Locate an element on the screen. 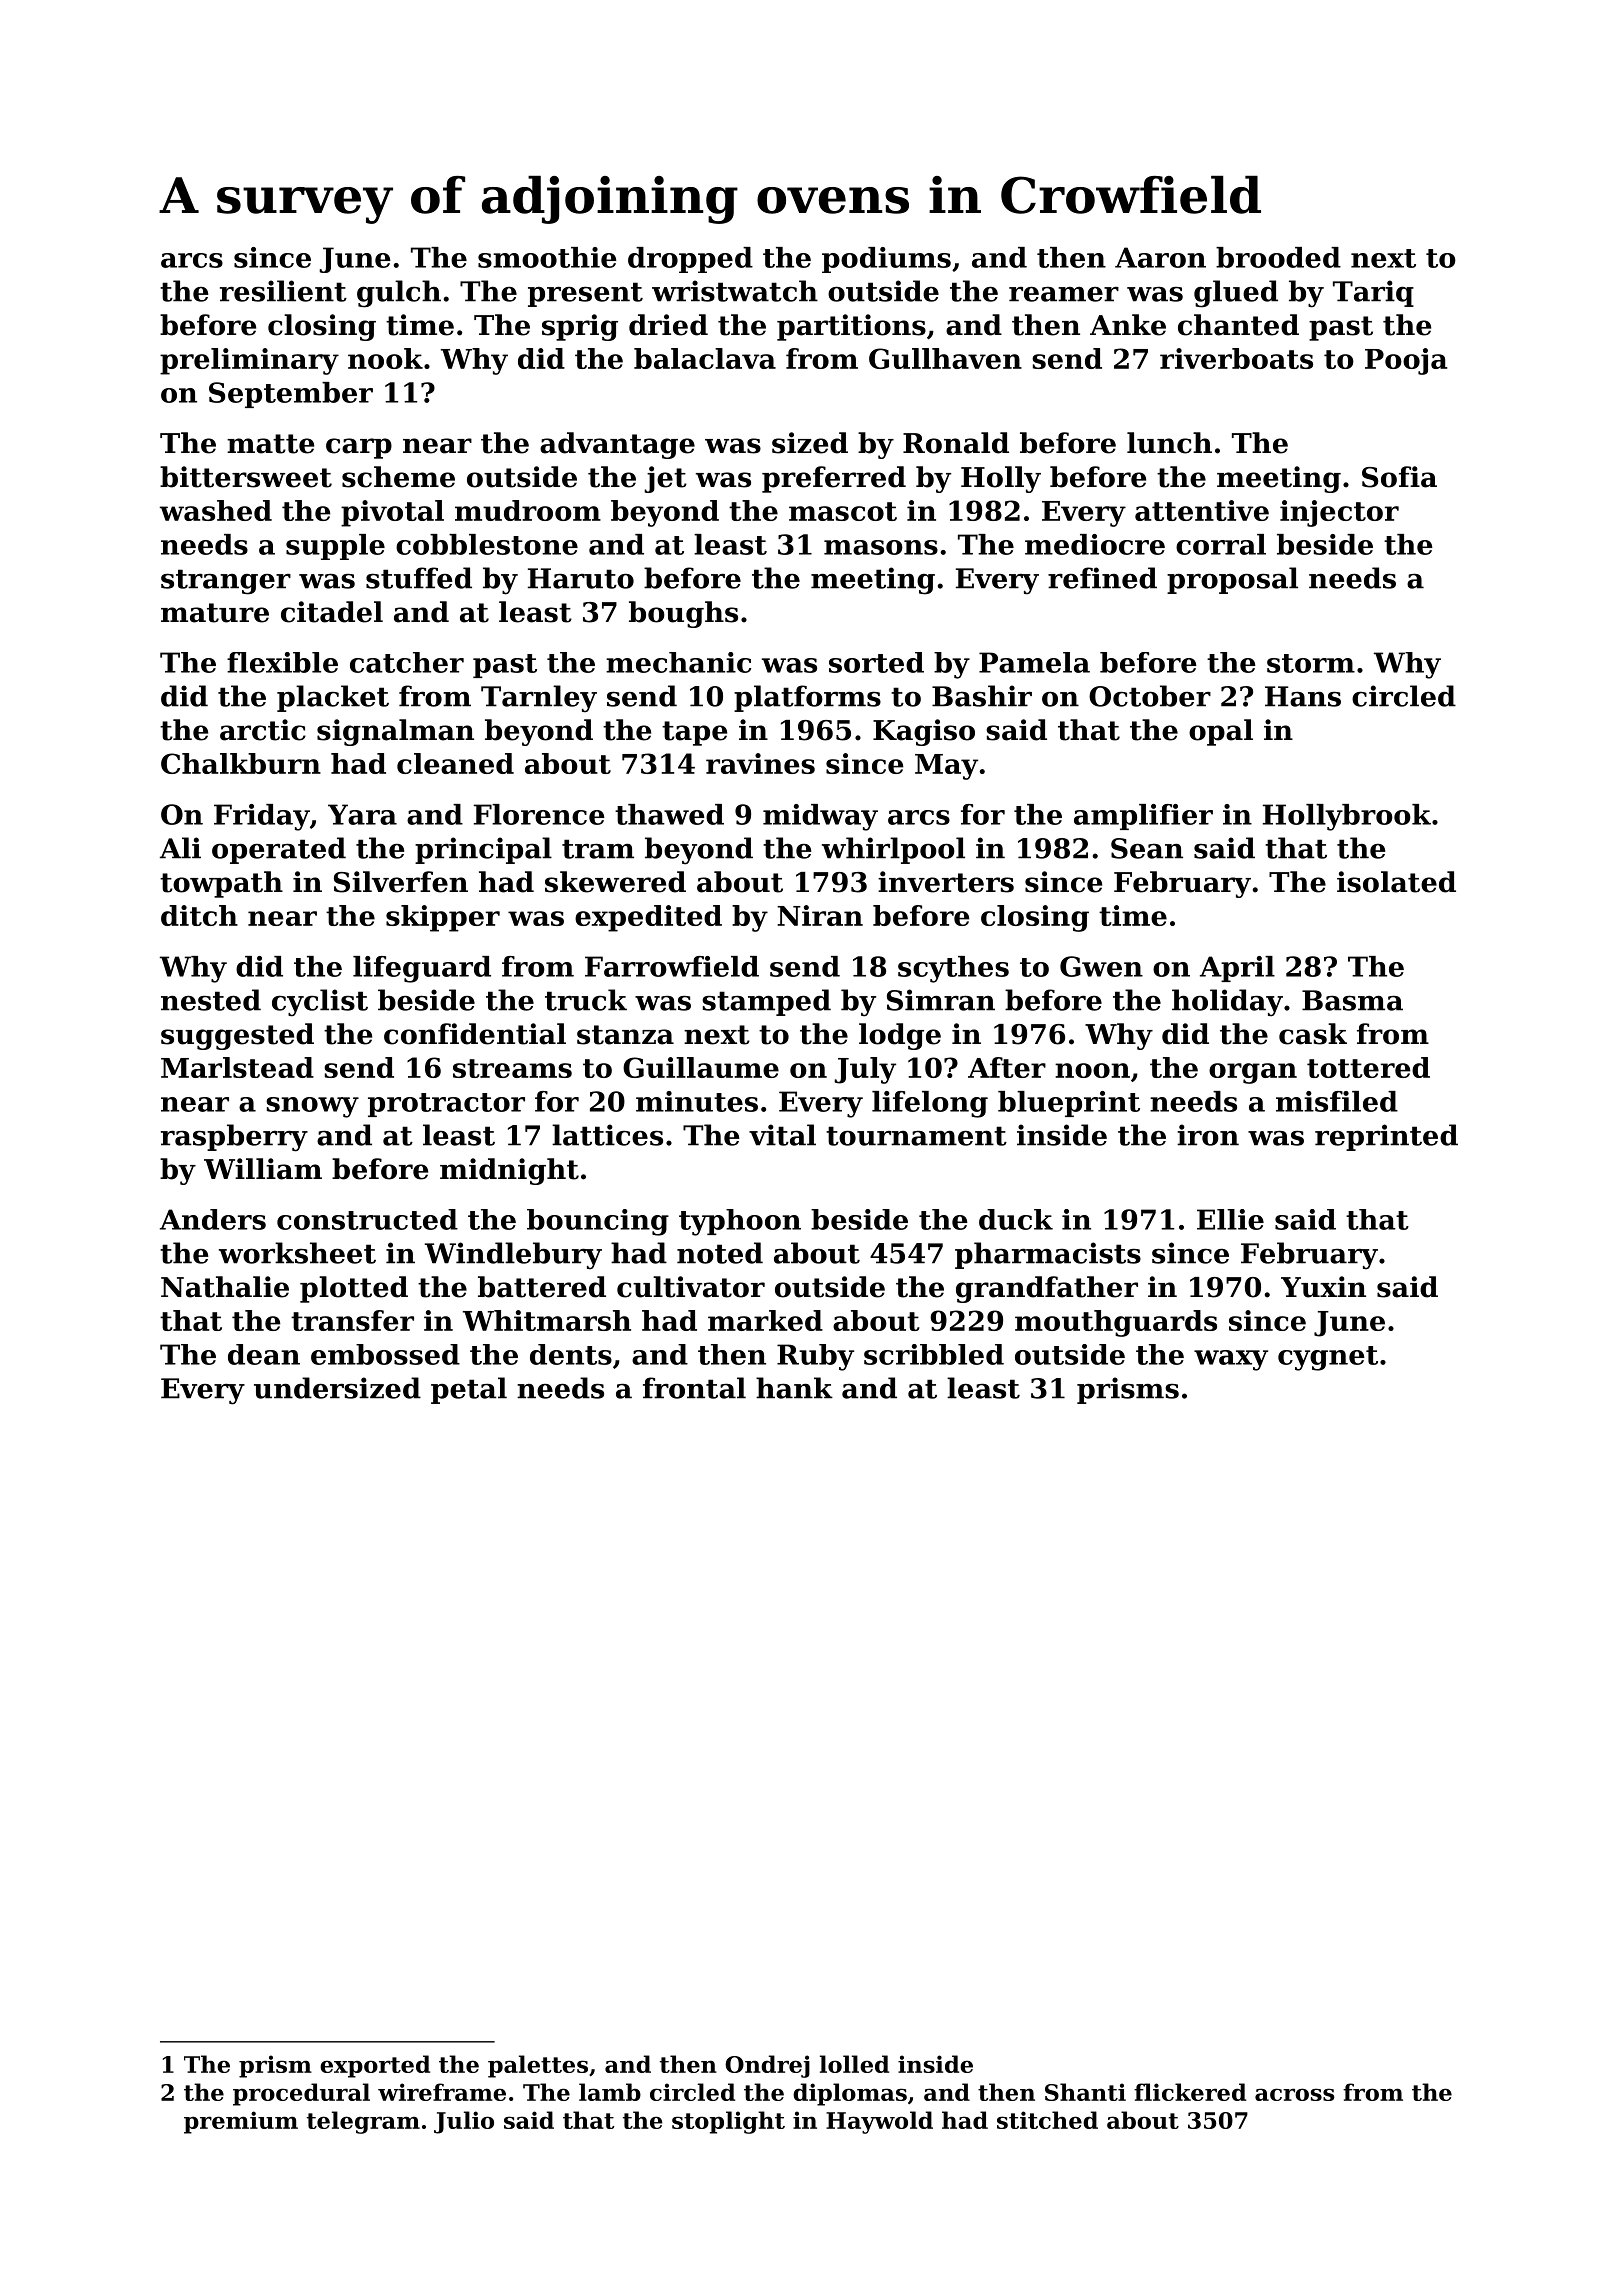 The width and height of the screenshot is (1620, 2292). smoothie is located at coordinates (547, 257).
